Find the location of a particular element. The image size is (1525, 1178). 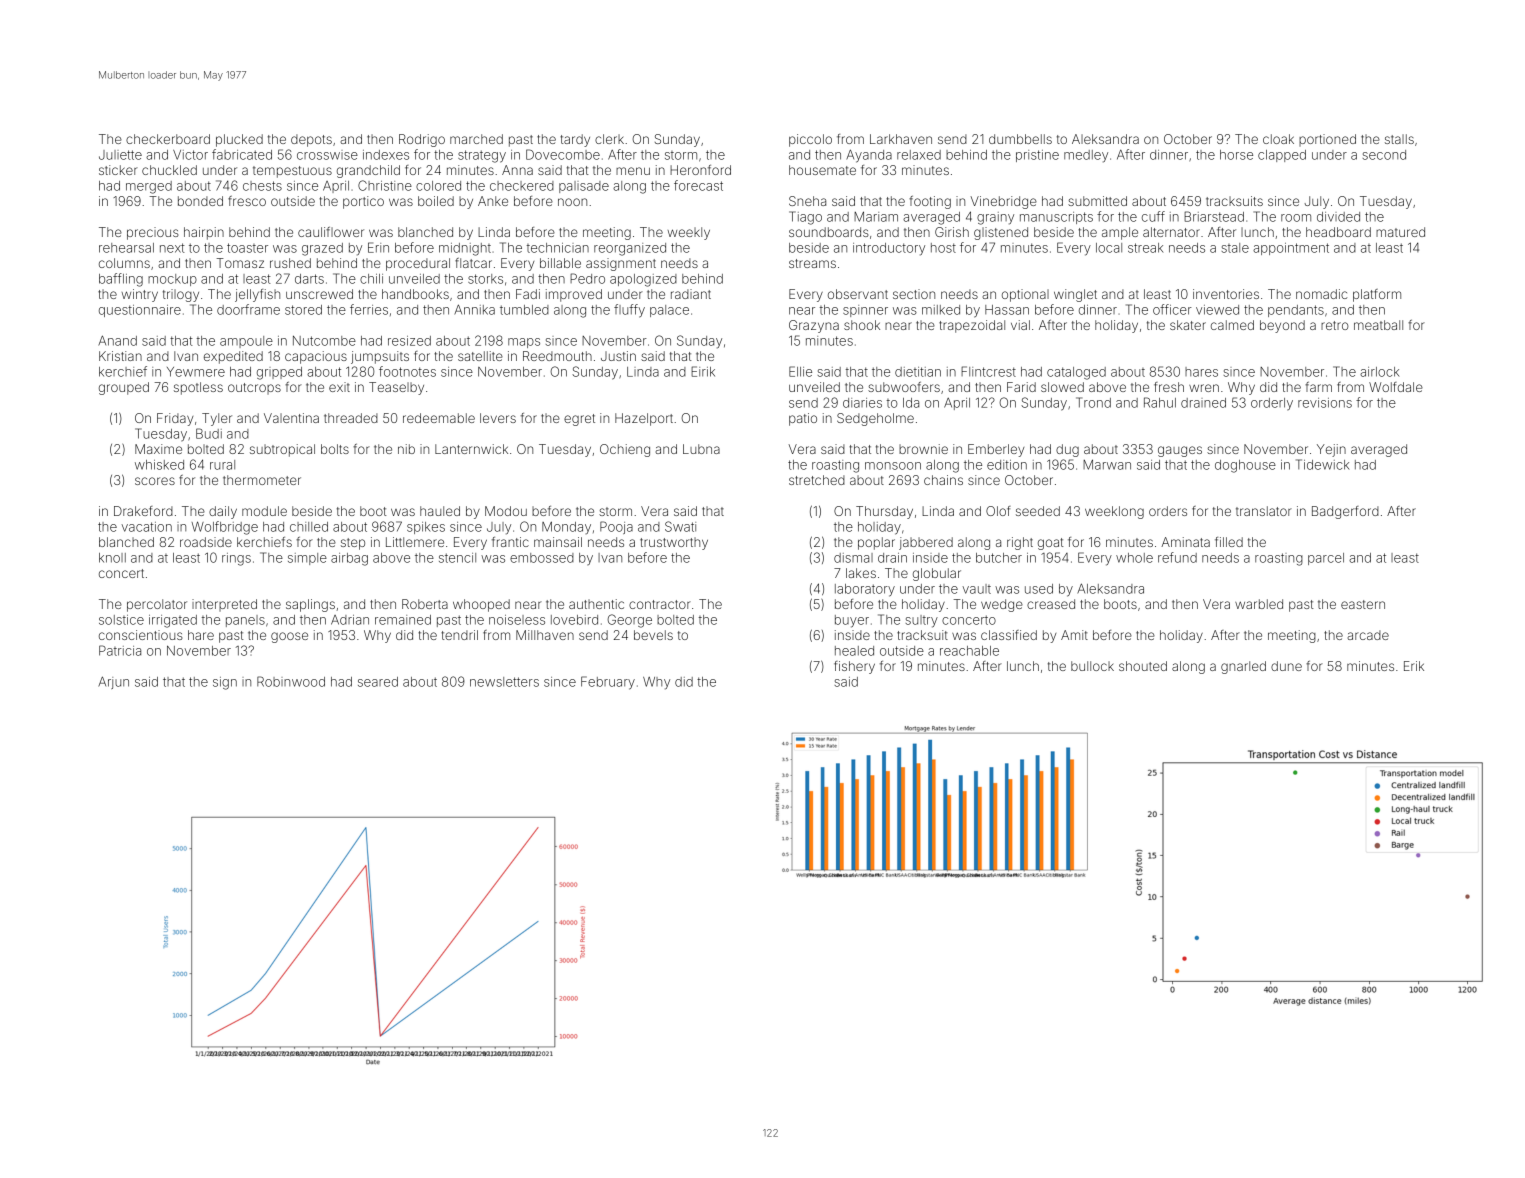

fishery is located at coordinates (854, 667).
